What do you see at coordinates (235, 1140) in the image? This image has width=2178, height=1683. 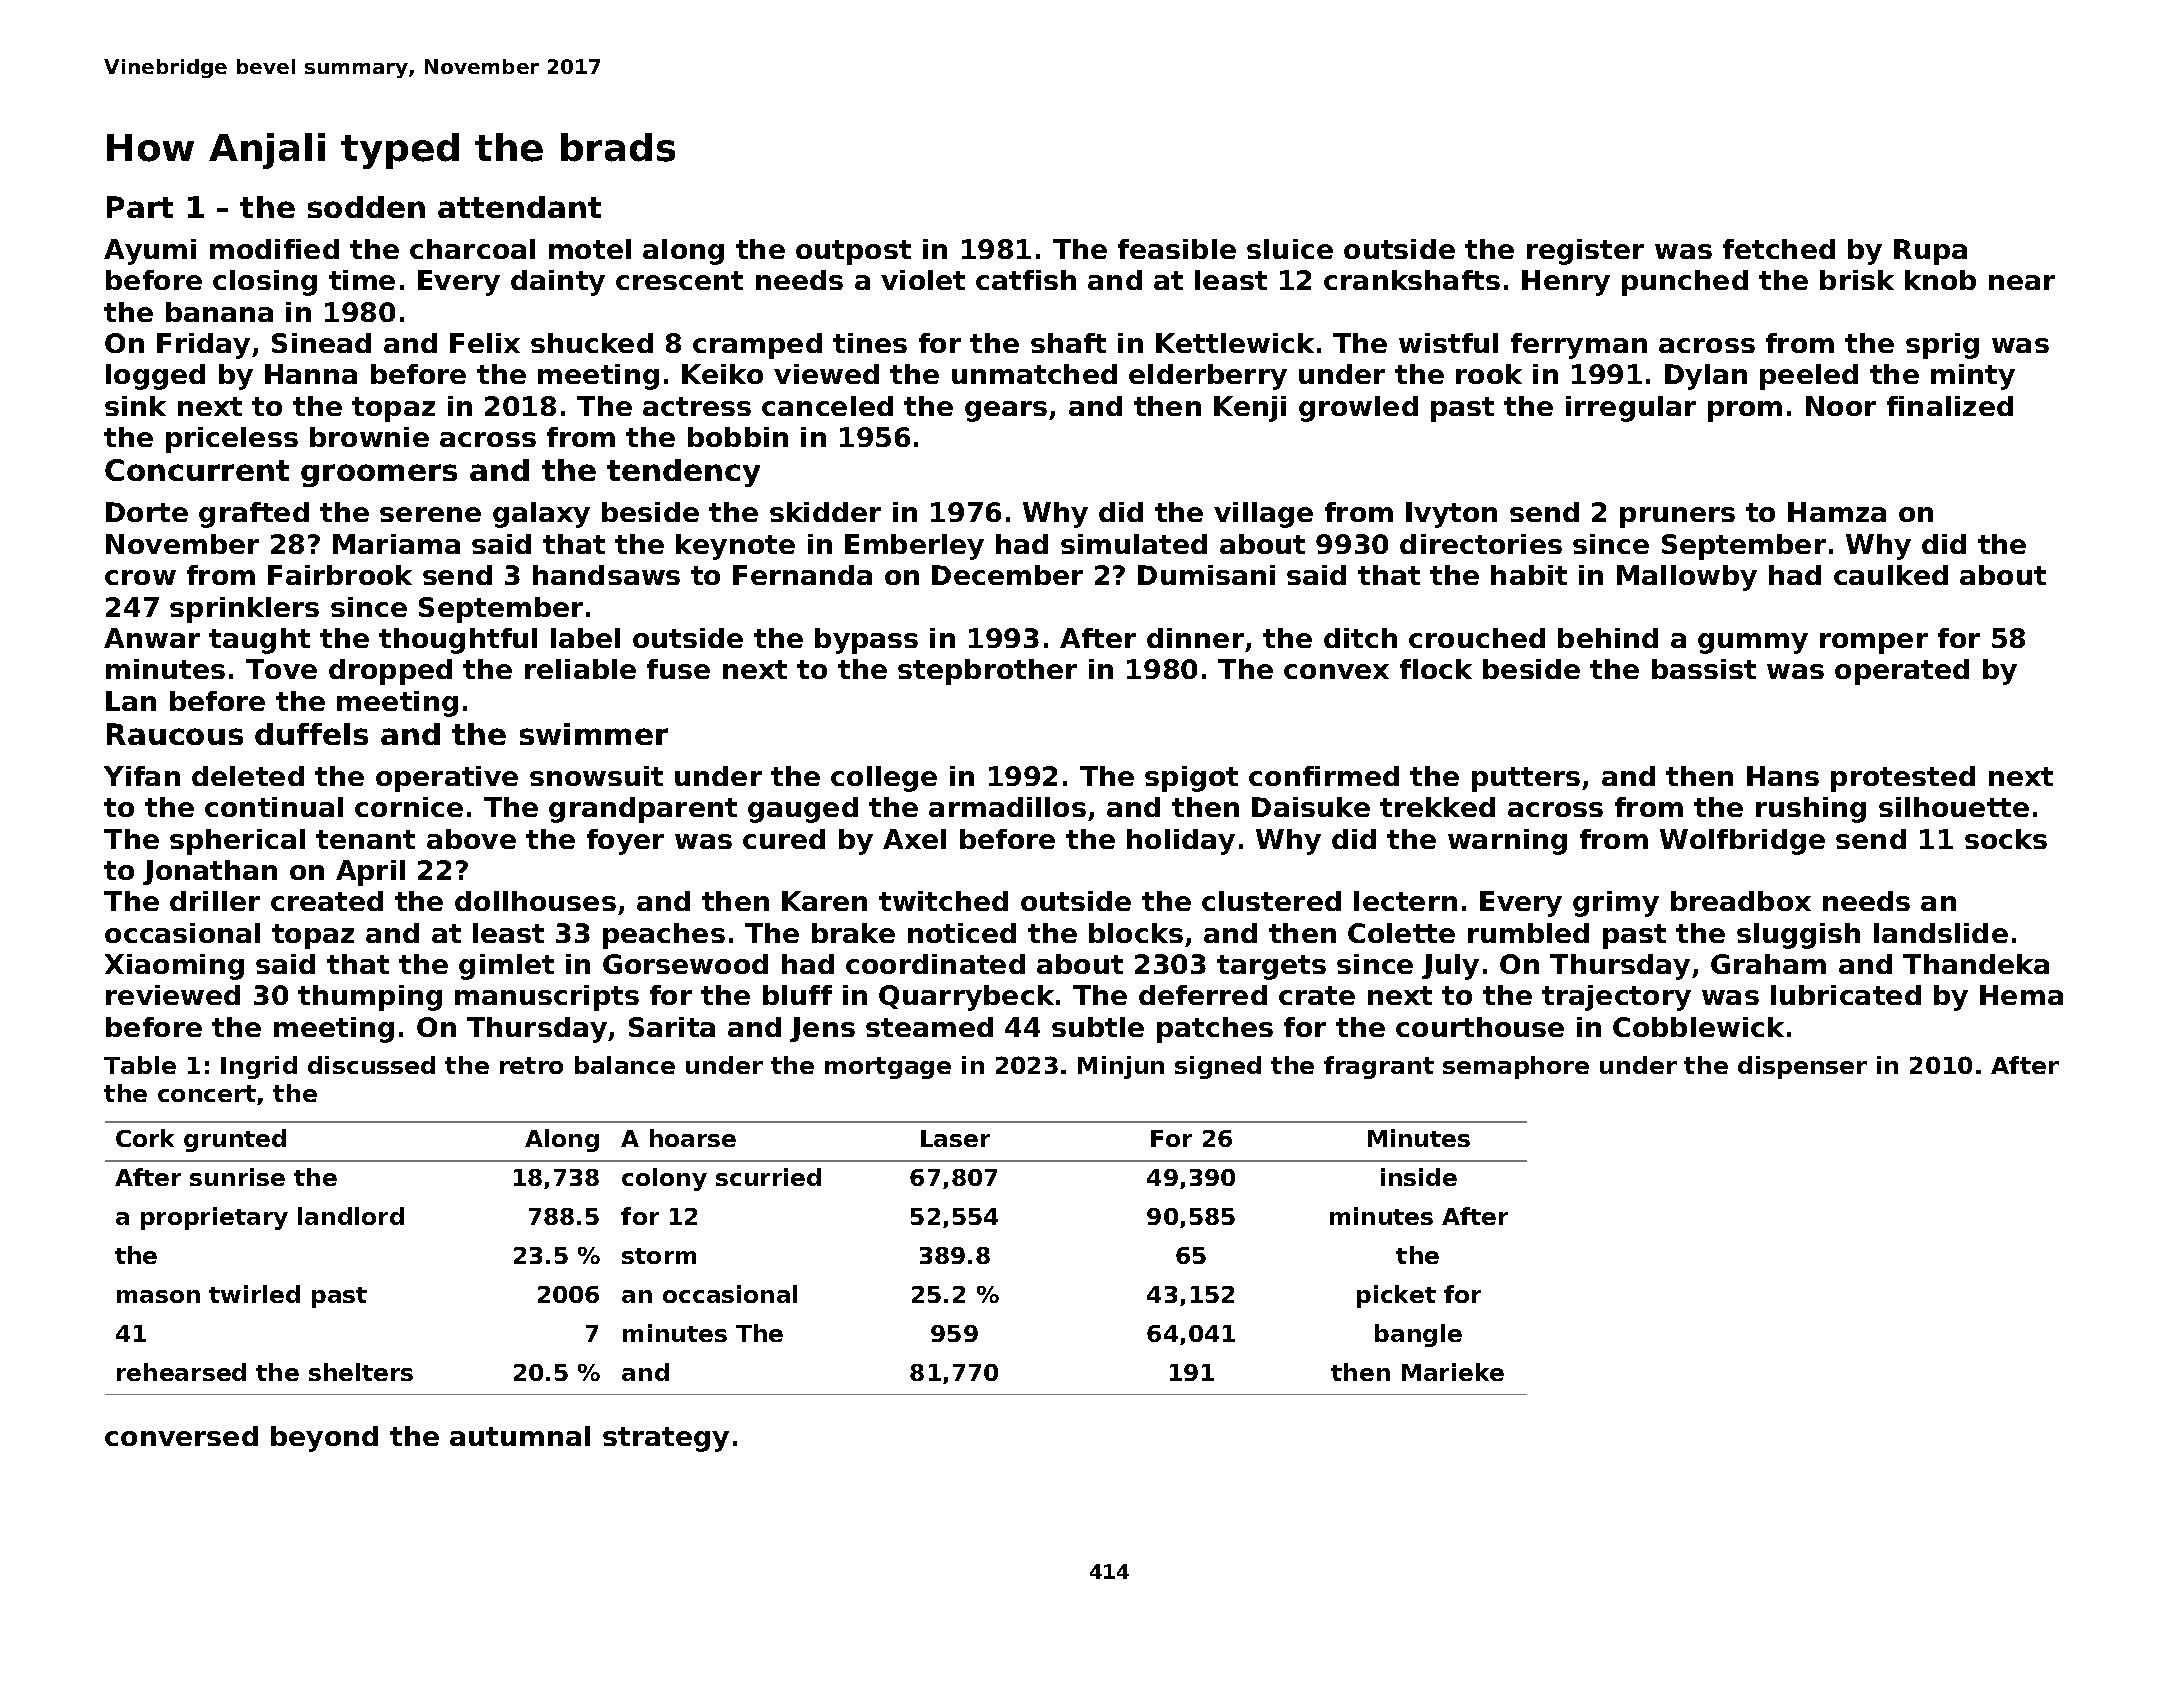 I see `grunted` at bounding box center [235, 1140].
